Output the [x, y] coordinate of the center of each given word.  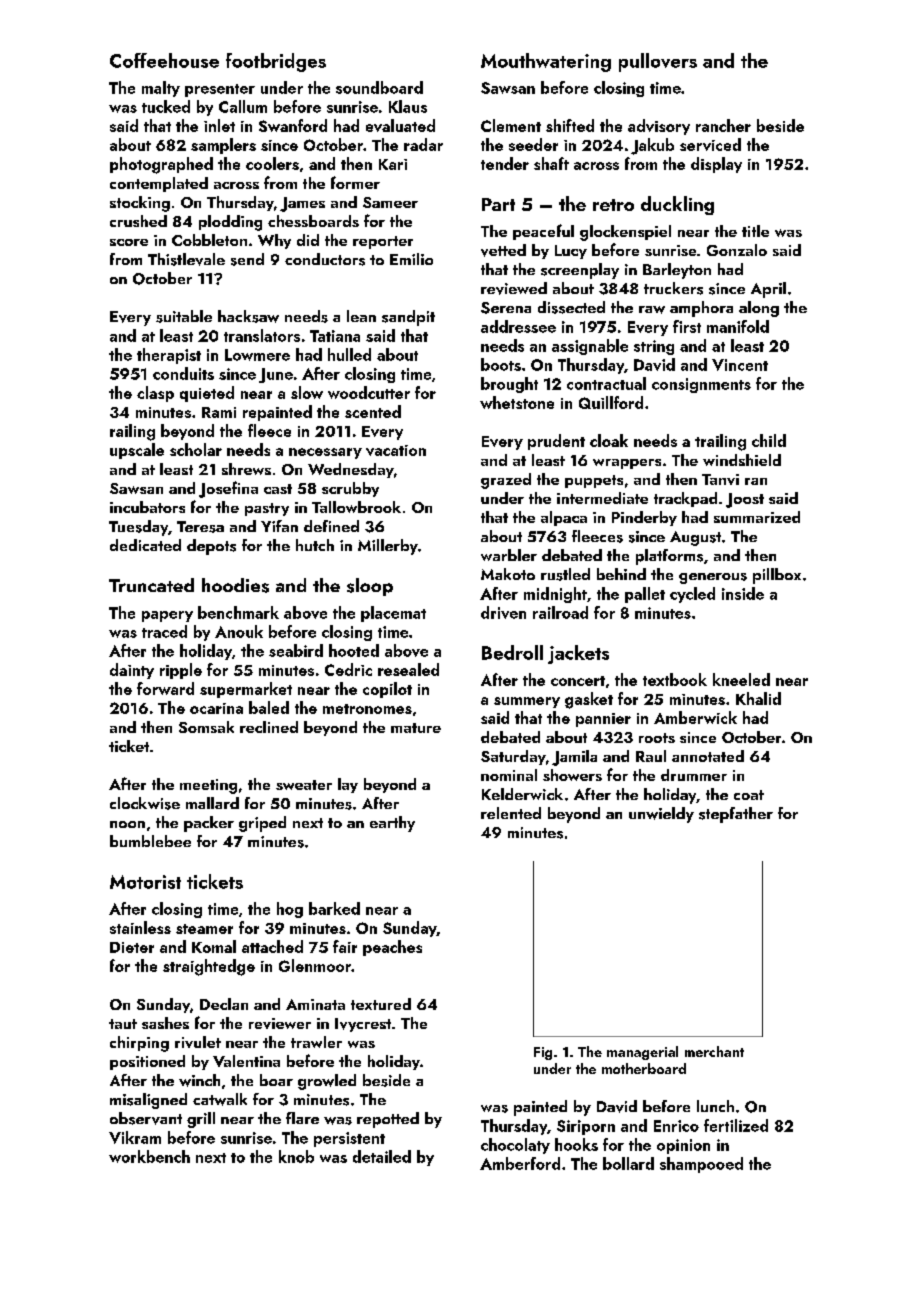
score [129, 242]
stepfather [736, 815]
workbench [149, 1156]
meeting [208, 786]
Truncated [151, 585]
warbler [509, 555]
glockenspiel [625, 233]
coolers [272, 163]
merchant [714, 1051]
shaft [551, 163]
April [768, 290]
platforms [669, 557]
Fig [543, 1053]
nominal [509, 775]
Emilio [411, 259]
